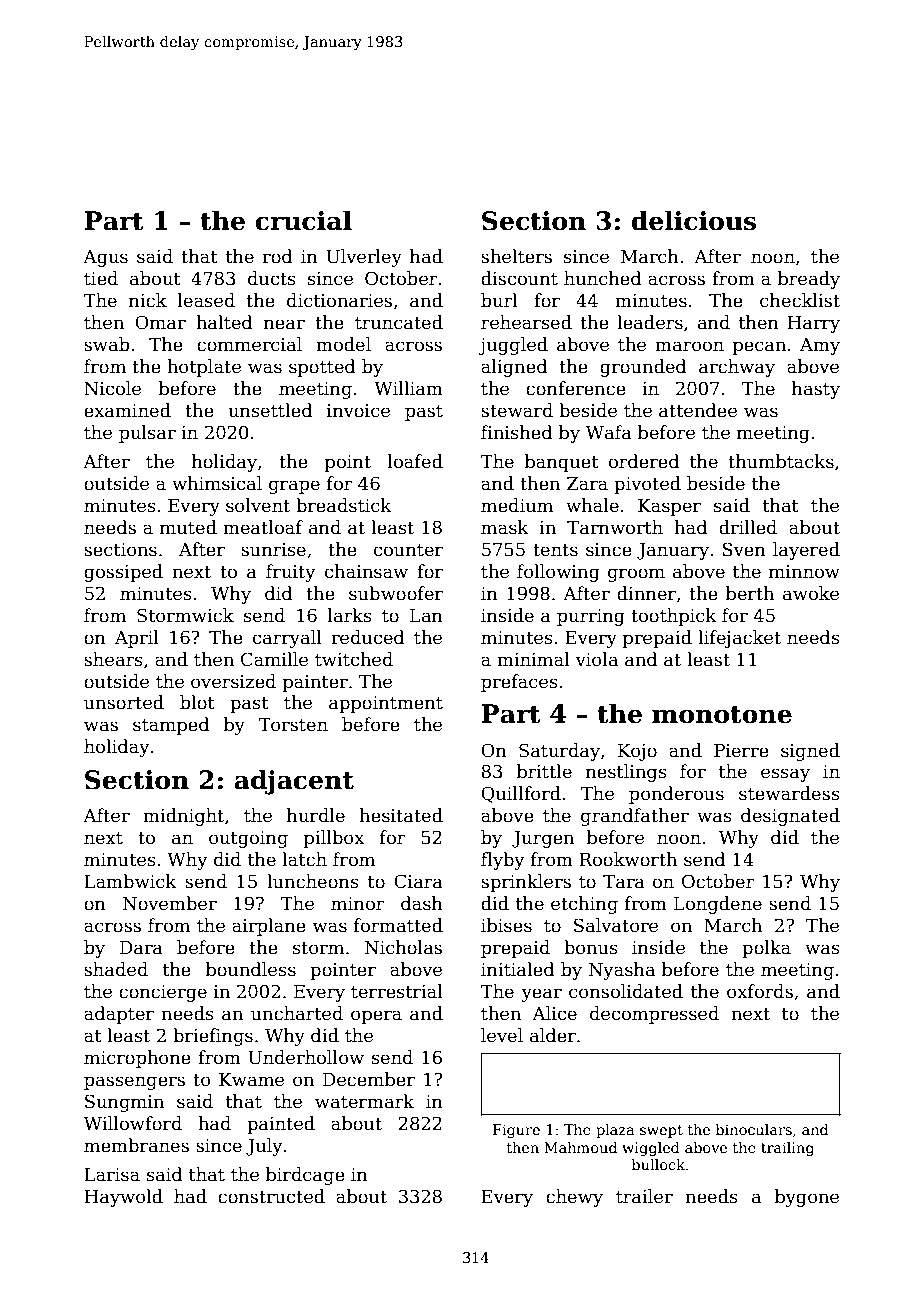 This page has height=1308, width=924. Describe the element at coordinates (399, 322) in the page. I see `truncated` at that location.
